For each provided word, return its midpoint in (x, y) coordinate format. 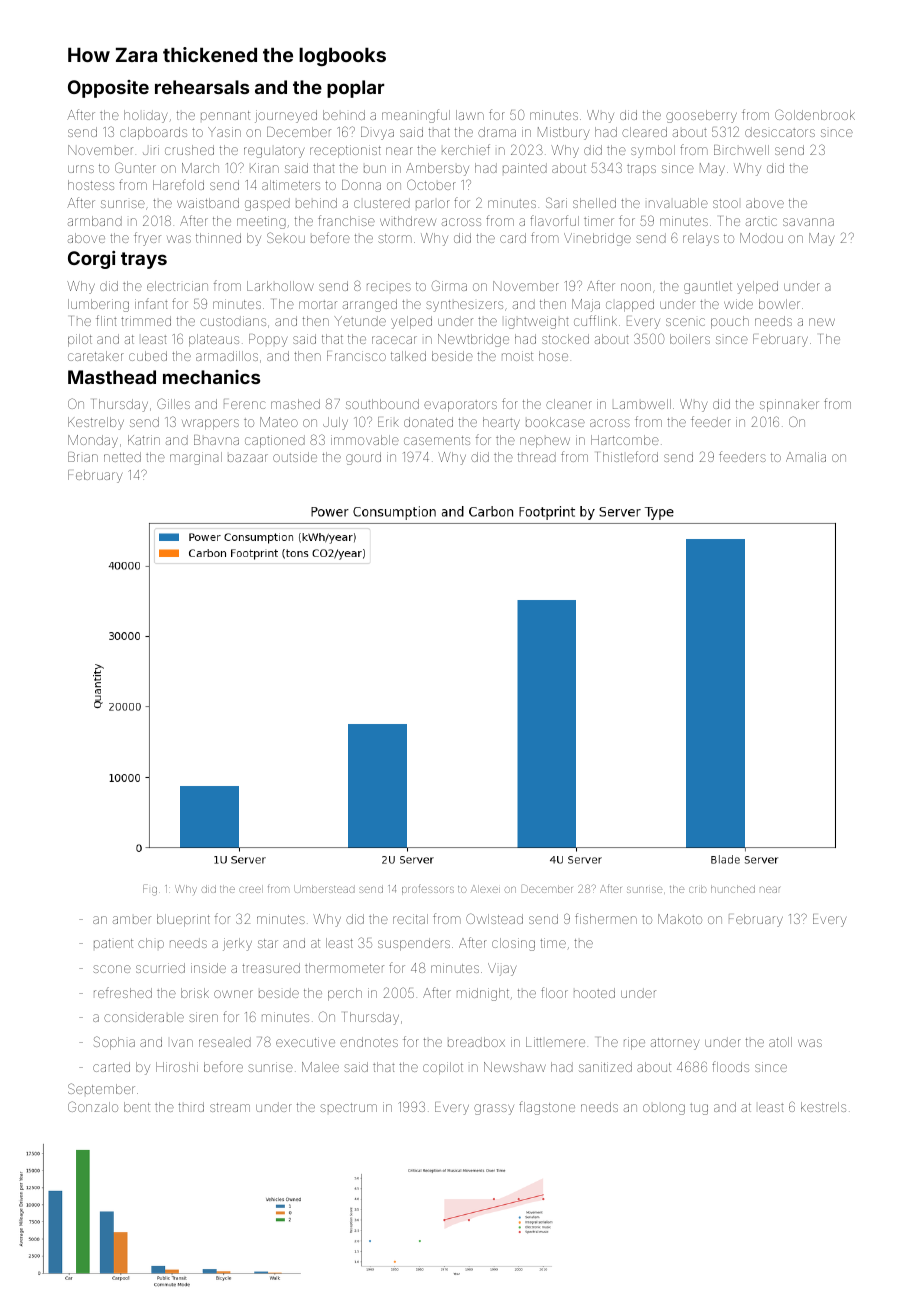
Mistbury (563, 133)
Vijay (502, 969)
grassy (494, 1109)
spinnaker (789, 405)
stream (230, 1107)
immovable (365, 440)
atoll (780, 1042)
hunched (733, 889)
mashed (295, 404)
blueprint (183, 920)
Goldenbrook (815, 114)
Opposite (108, 89)
